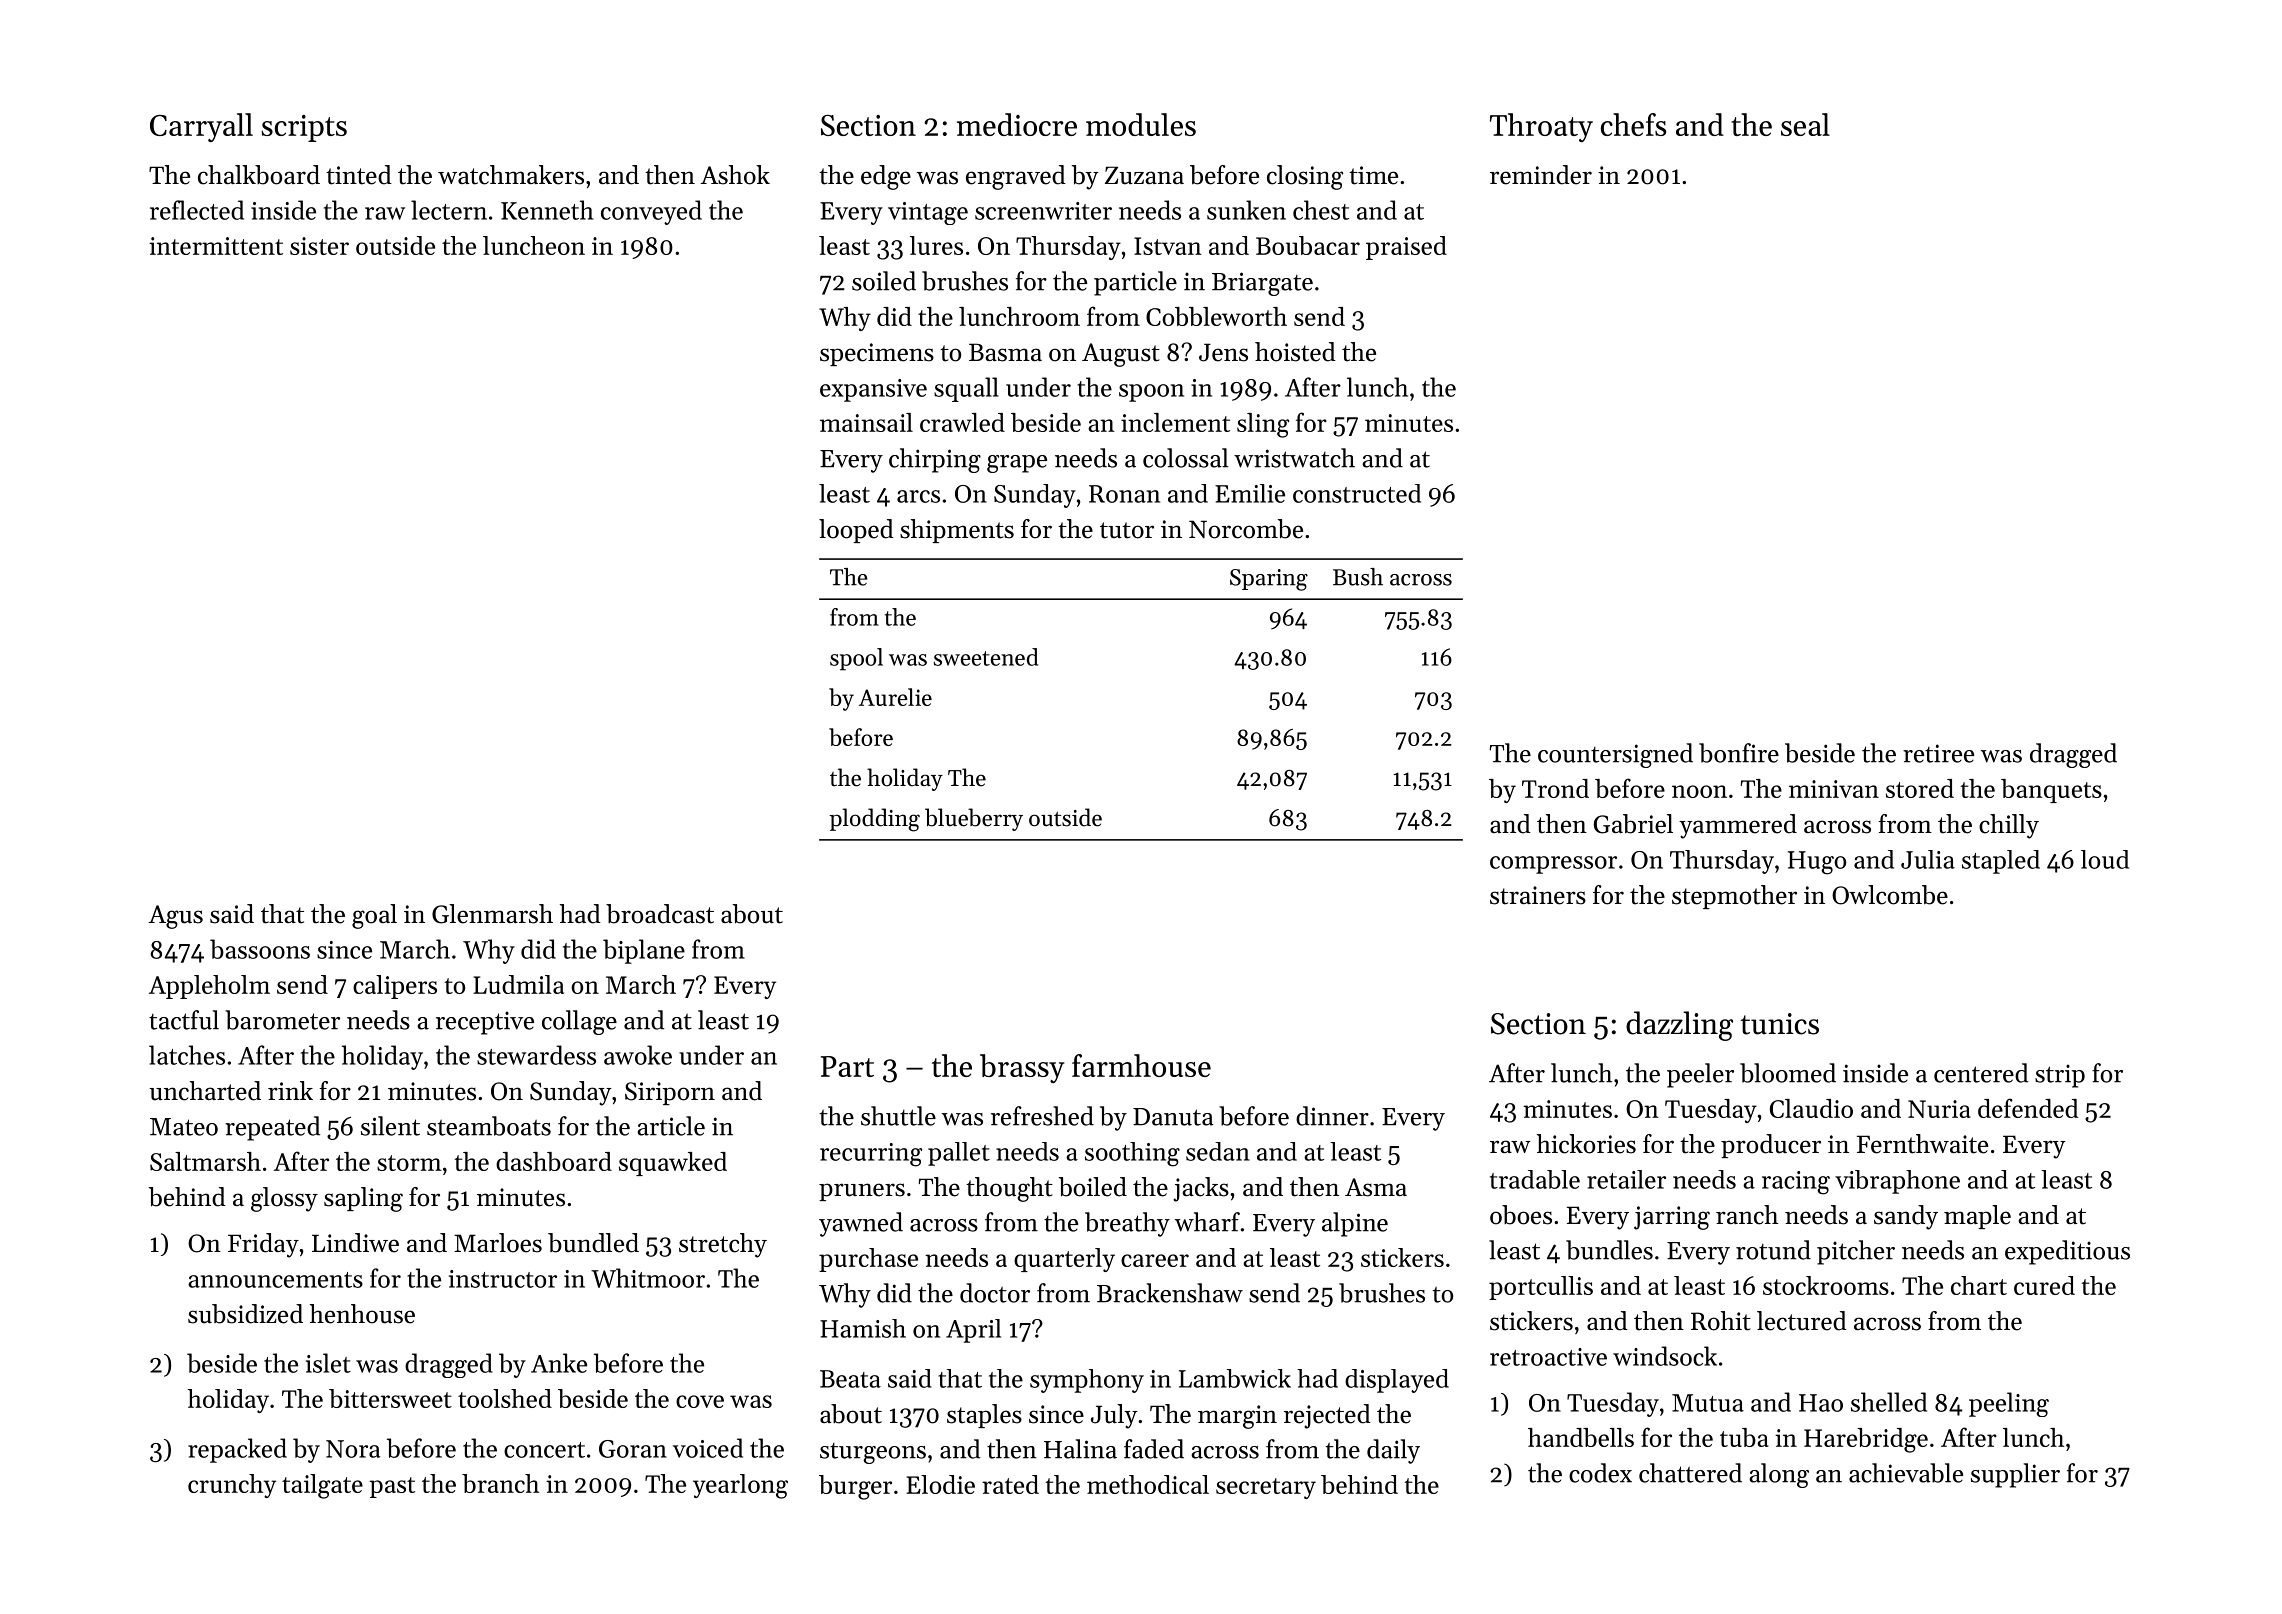  I want to click on cove, so click(700, 1401).
